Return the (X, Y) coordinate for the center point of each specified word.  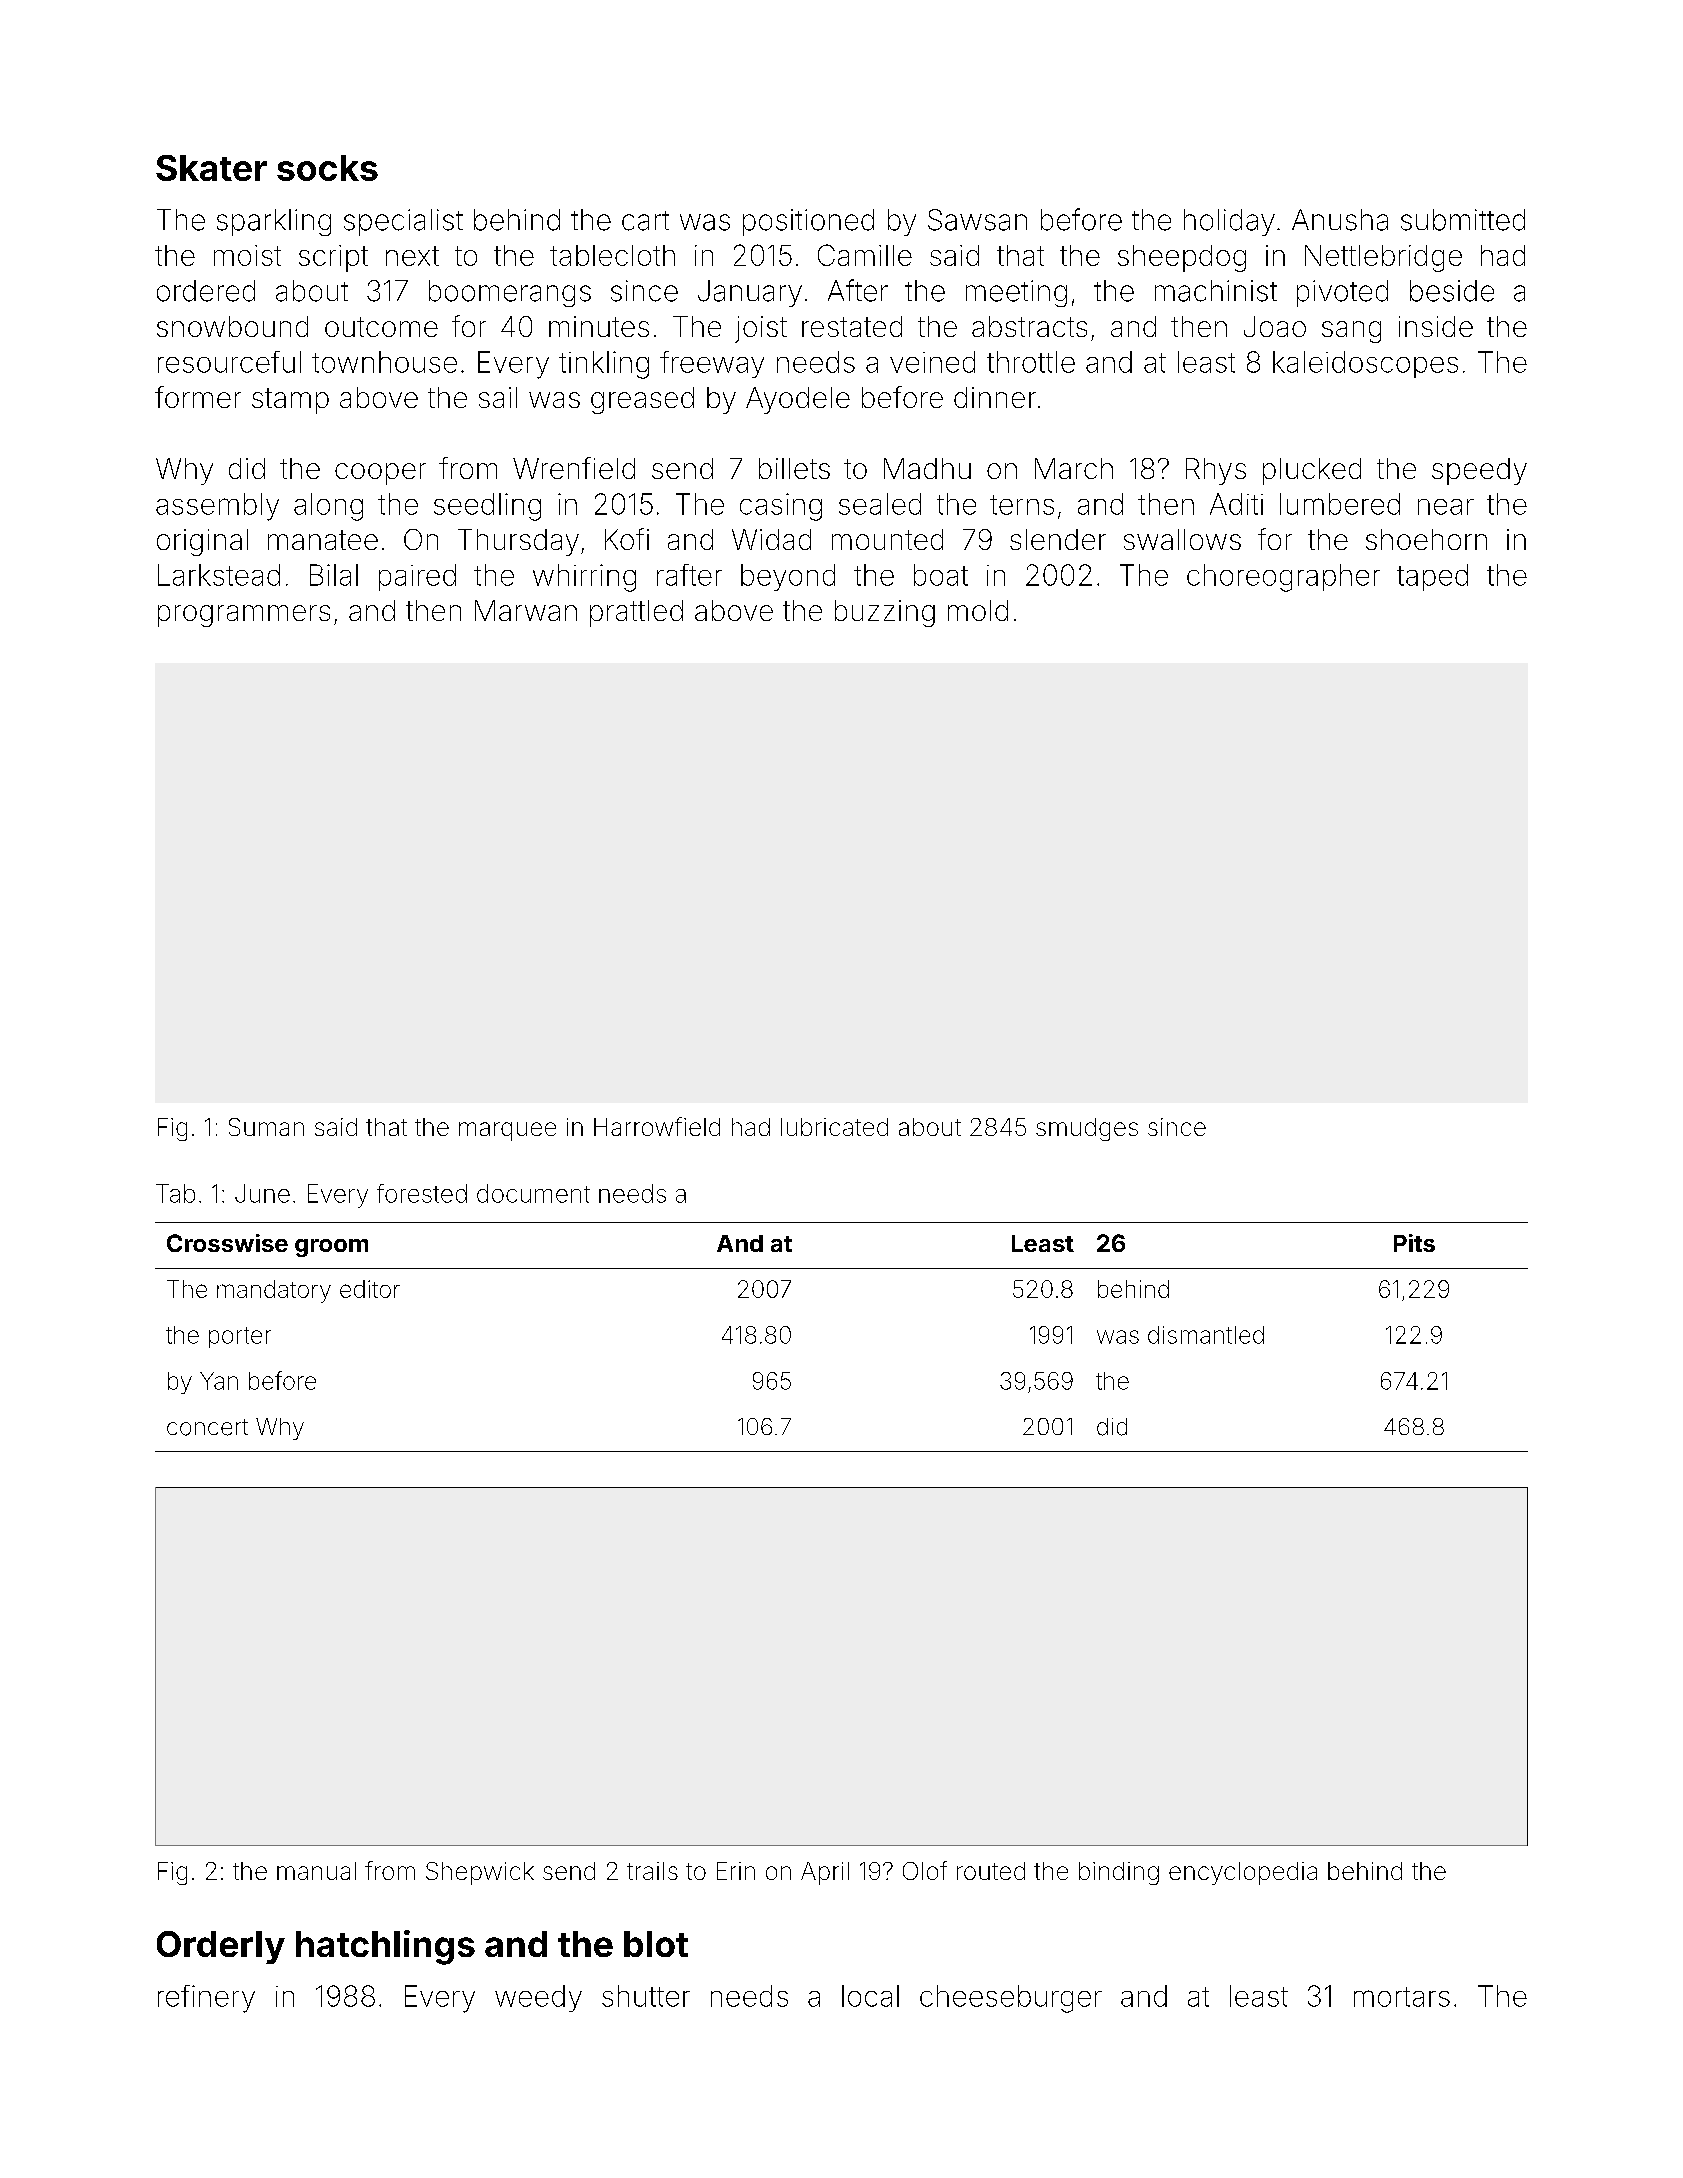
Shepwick (480, 1873)
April (825, 1873)
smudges (1087, 1129)
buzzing (885, 613)
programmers (244, 616)
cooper (380, 474)
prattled (636, 613)
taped (1432, 577)
